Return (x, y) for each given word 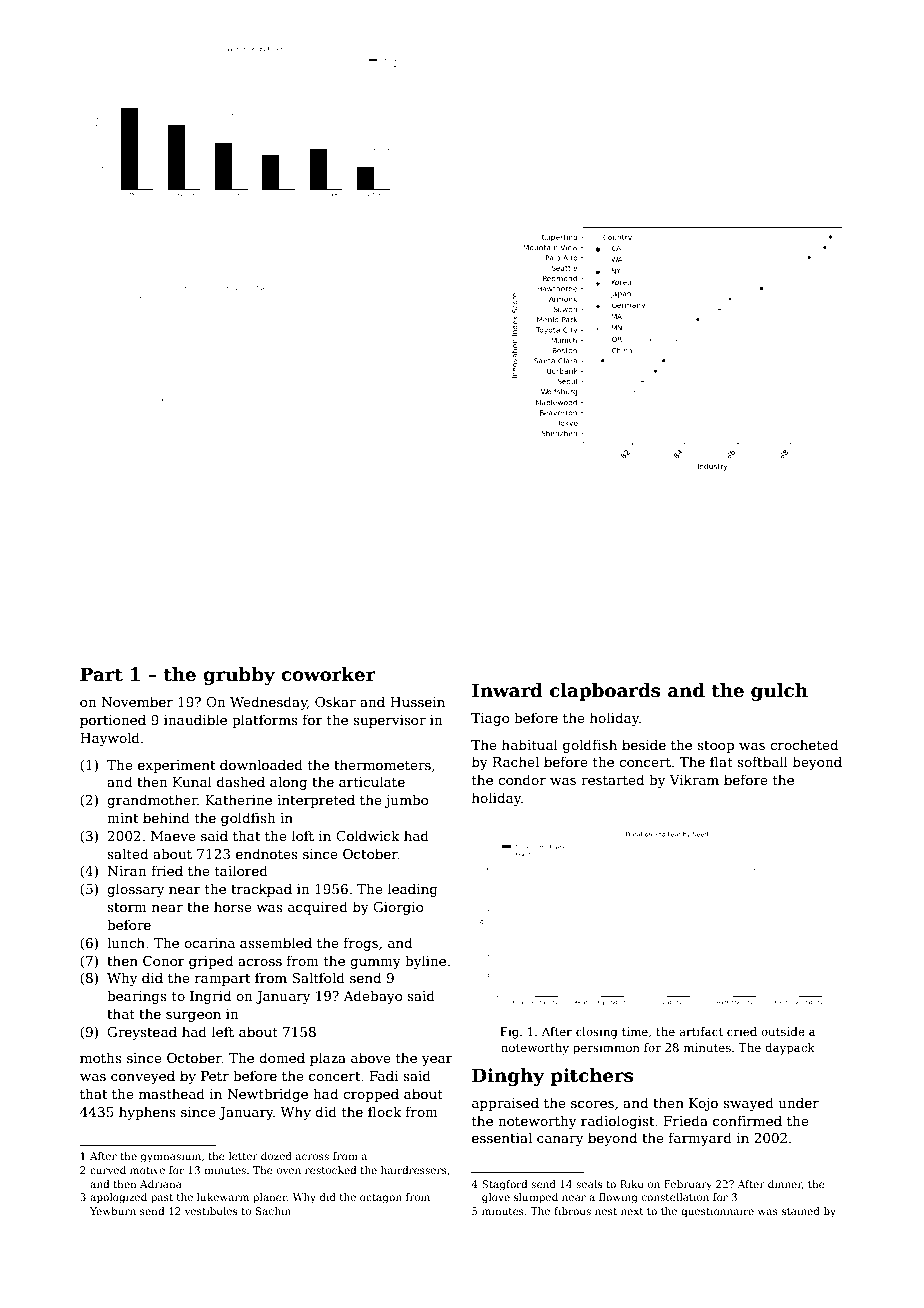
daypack (790, 1049)
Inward (507, 690)
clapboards (605, 692)
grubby (239, 676)
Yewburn (113, 1211)
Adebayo (372, 997)
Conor (164, 961)
